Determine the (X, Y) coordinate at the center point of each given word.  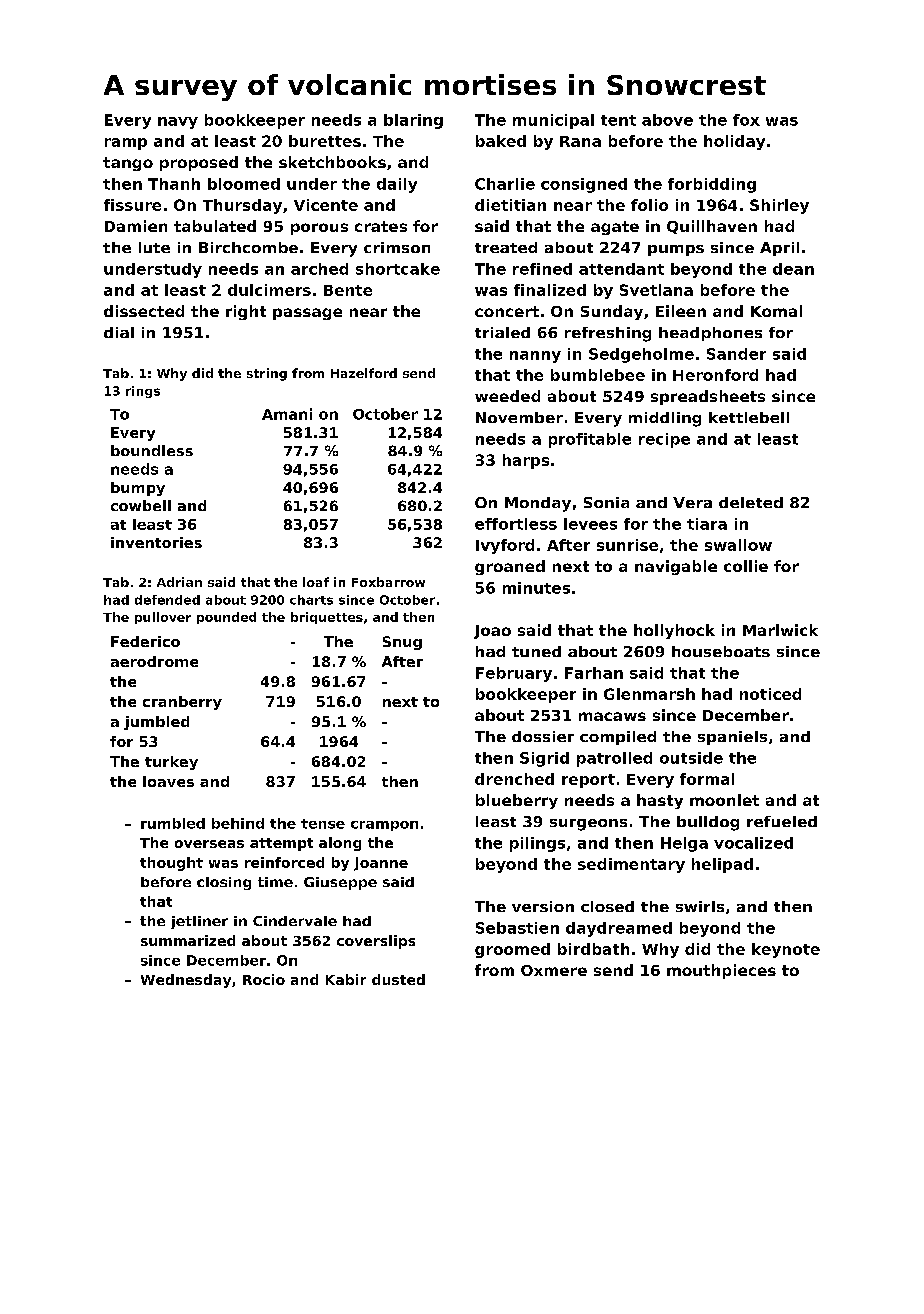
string (267, 374)
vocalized (753, 843)
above (667, 120)
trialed (502, 332)
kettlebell (749, 417)
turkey (171, 763)
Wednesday (186, 981)
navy (178, 123)
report (588, 781)
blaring (413, 121)
